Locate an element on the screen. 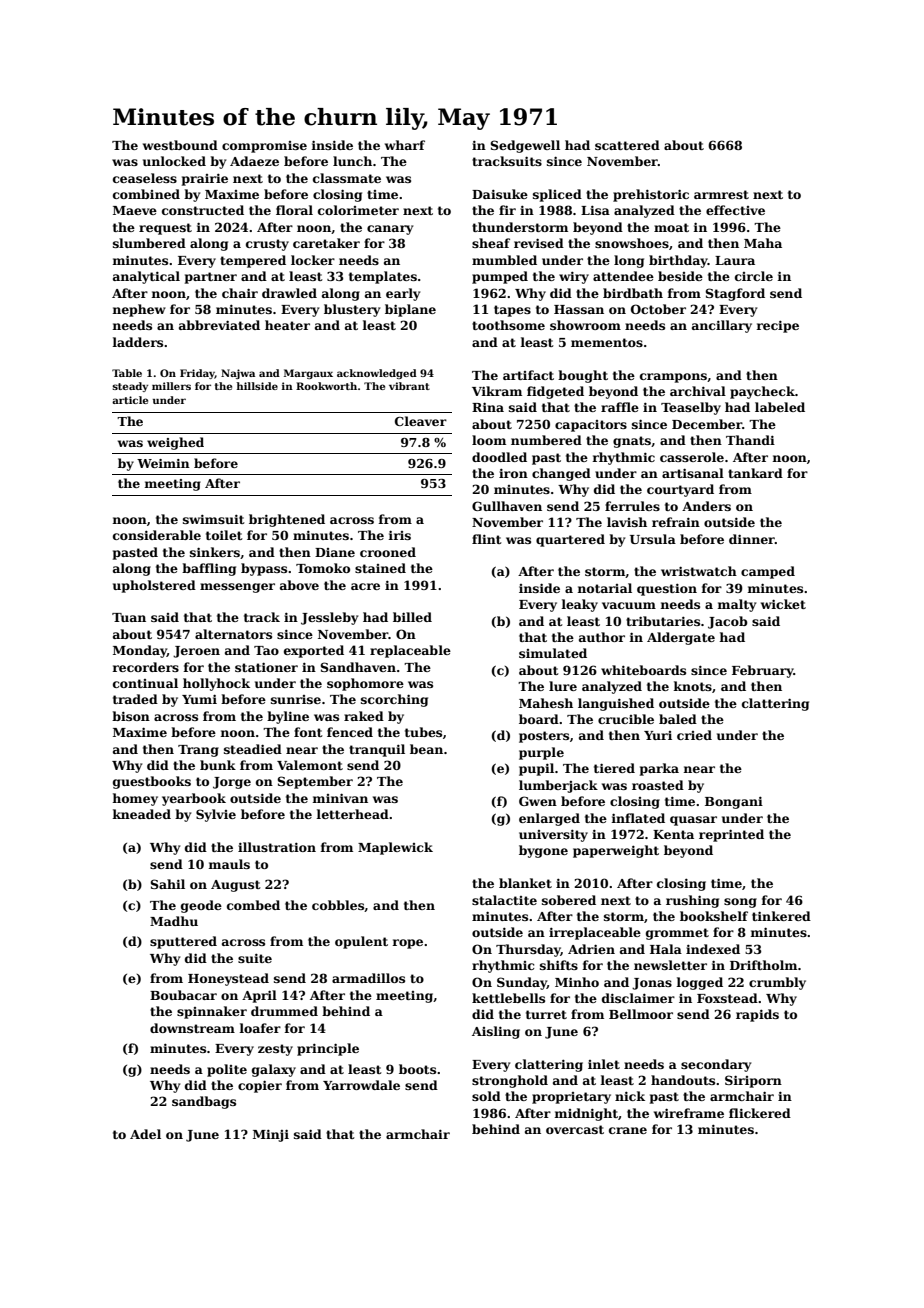  malty is located at coordinates (737, 605).
